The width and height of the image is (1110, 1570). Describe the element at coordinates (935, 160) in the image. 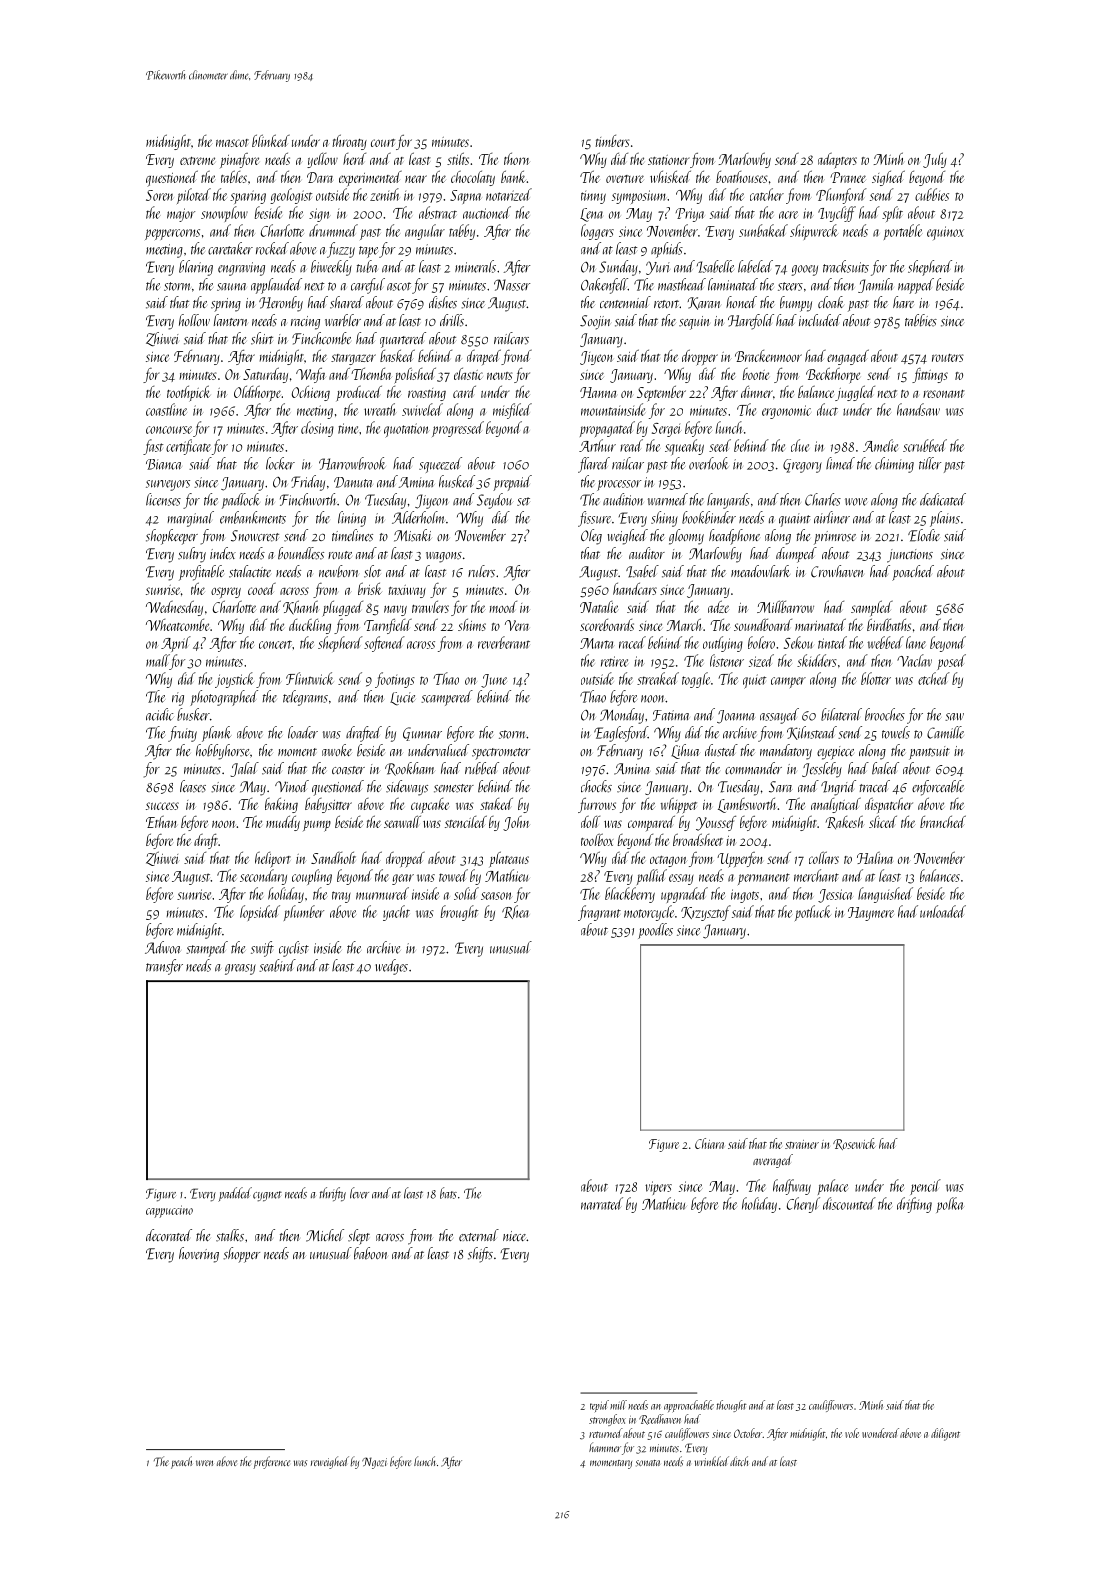

I see `July` at that location.
